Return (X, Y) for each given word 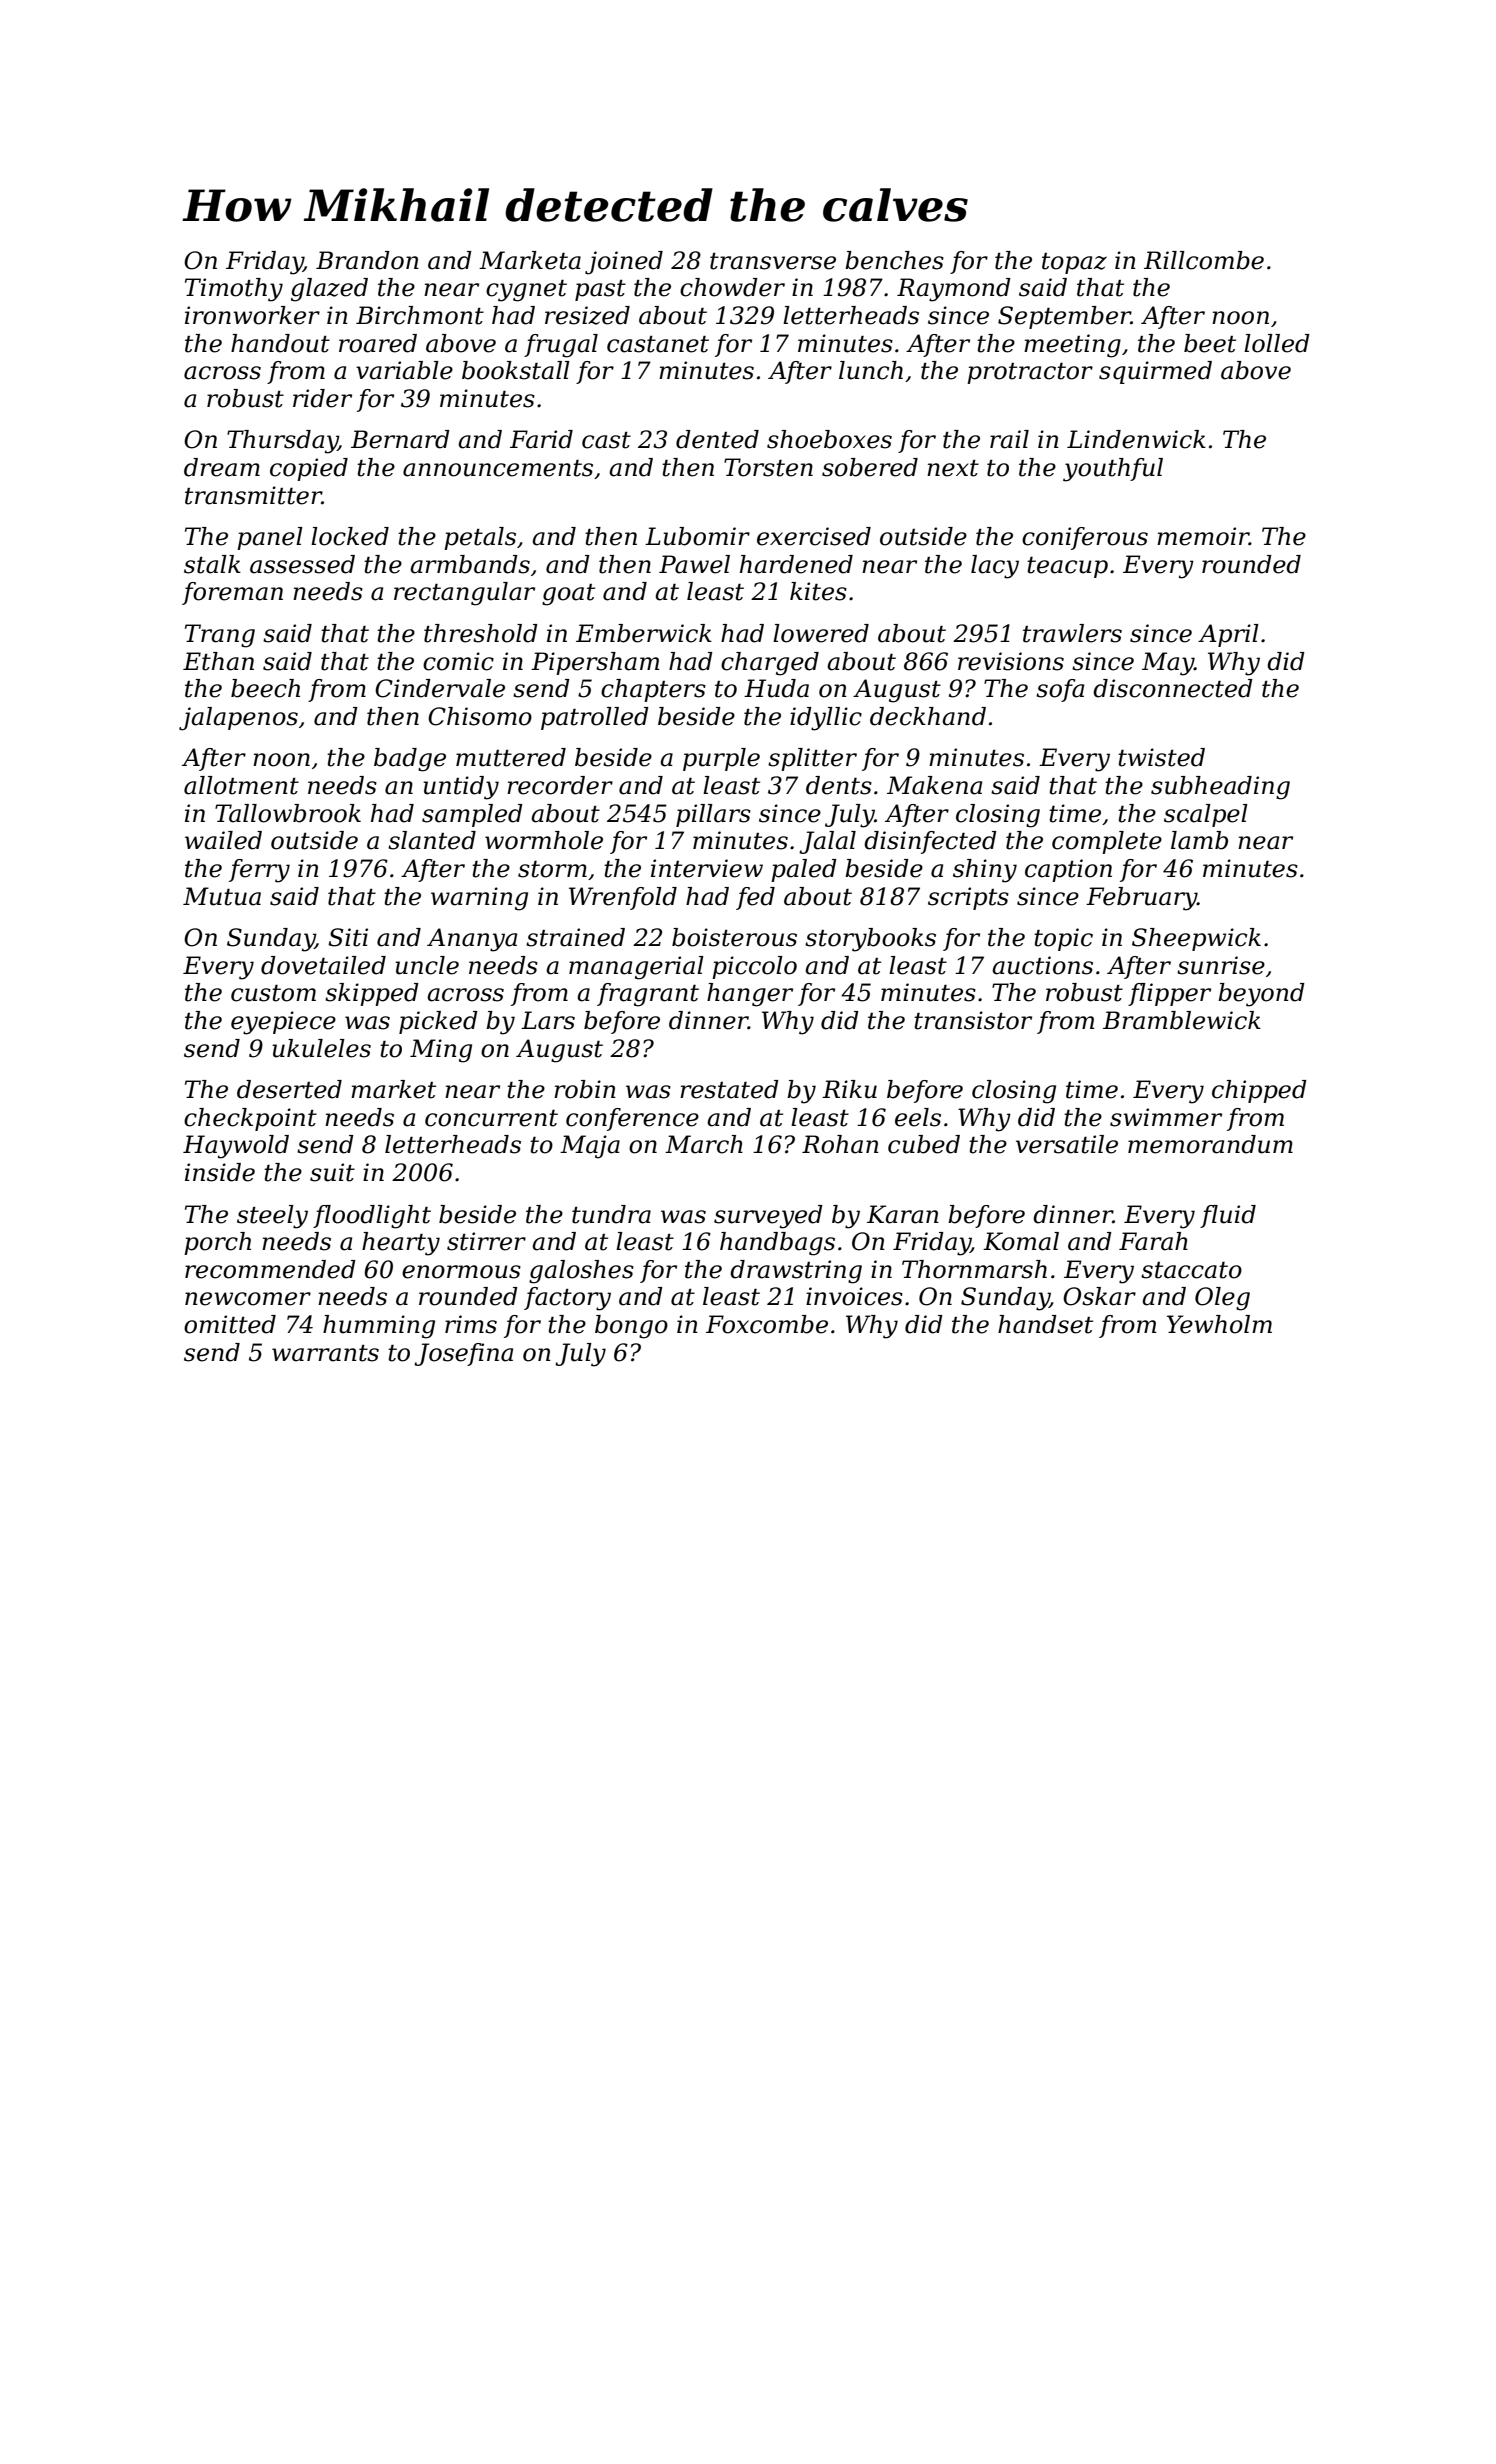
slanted (432, 840)
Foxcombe (767, 1324)
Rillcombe (1204, 260)
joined (624, 263)
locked (350, 536)
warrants (325, 1353)
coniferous (1085, 538)
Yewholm (1219, 1324)
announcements (498, 468)
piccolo (754, 967)
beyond (1261, 995)
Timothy (234, 290)
